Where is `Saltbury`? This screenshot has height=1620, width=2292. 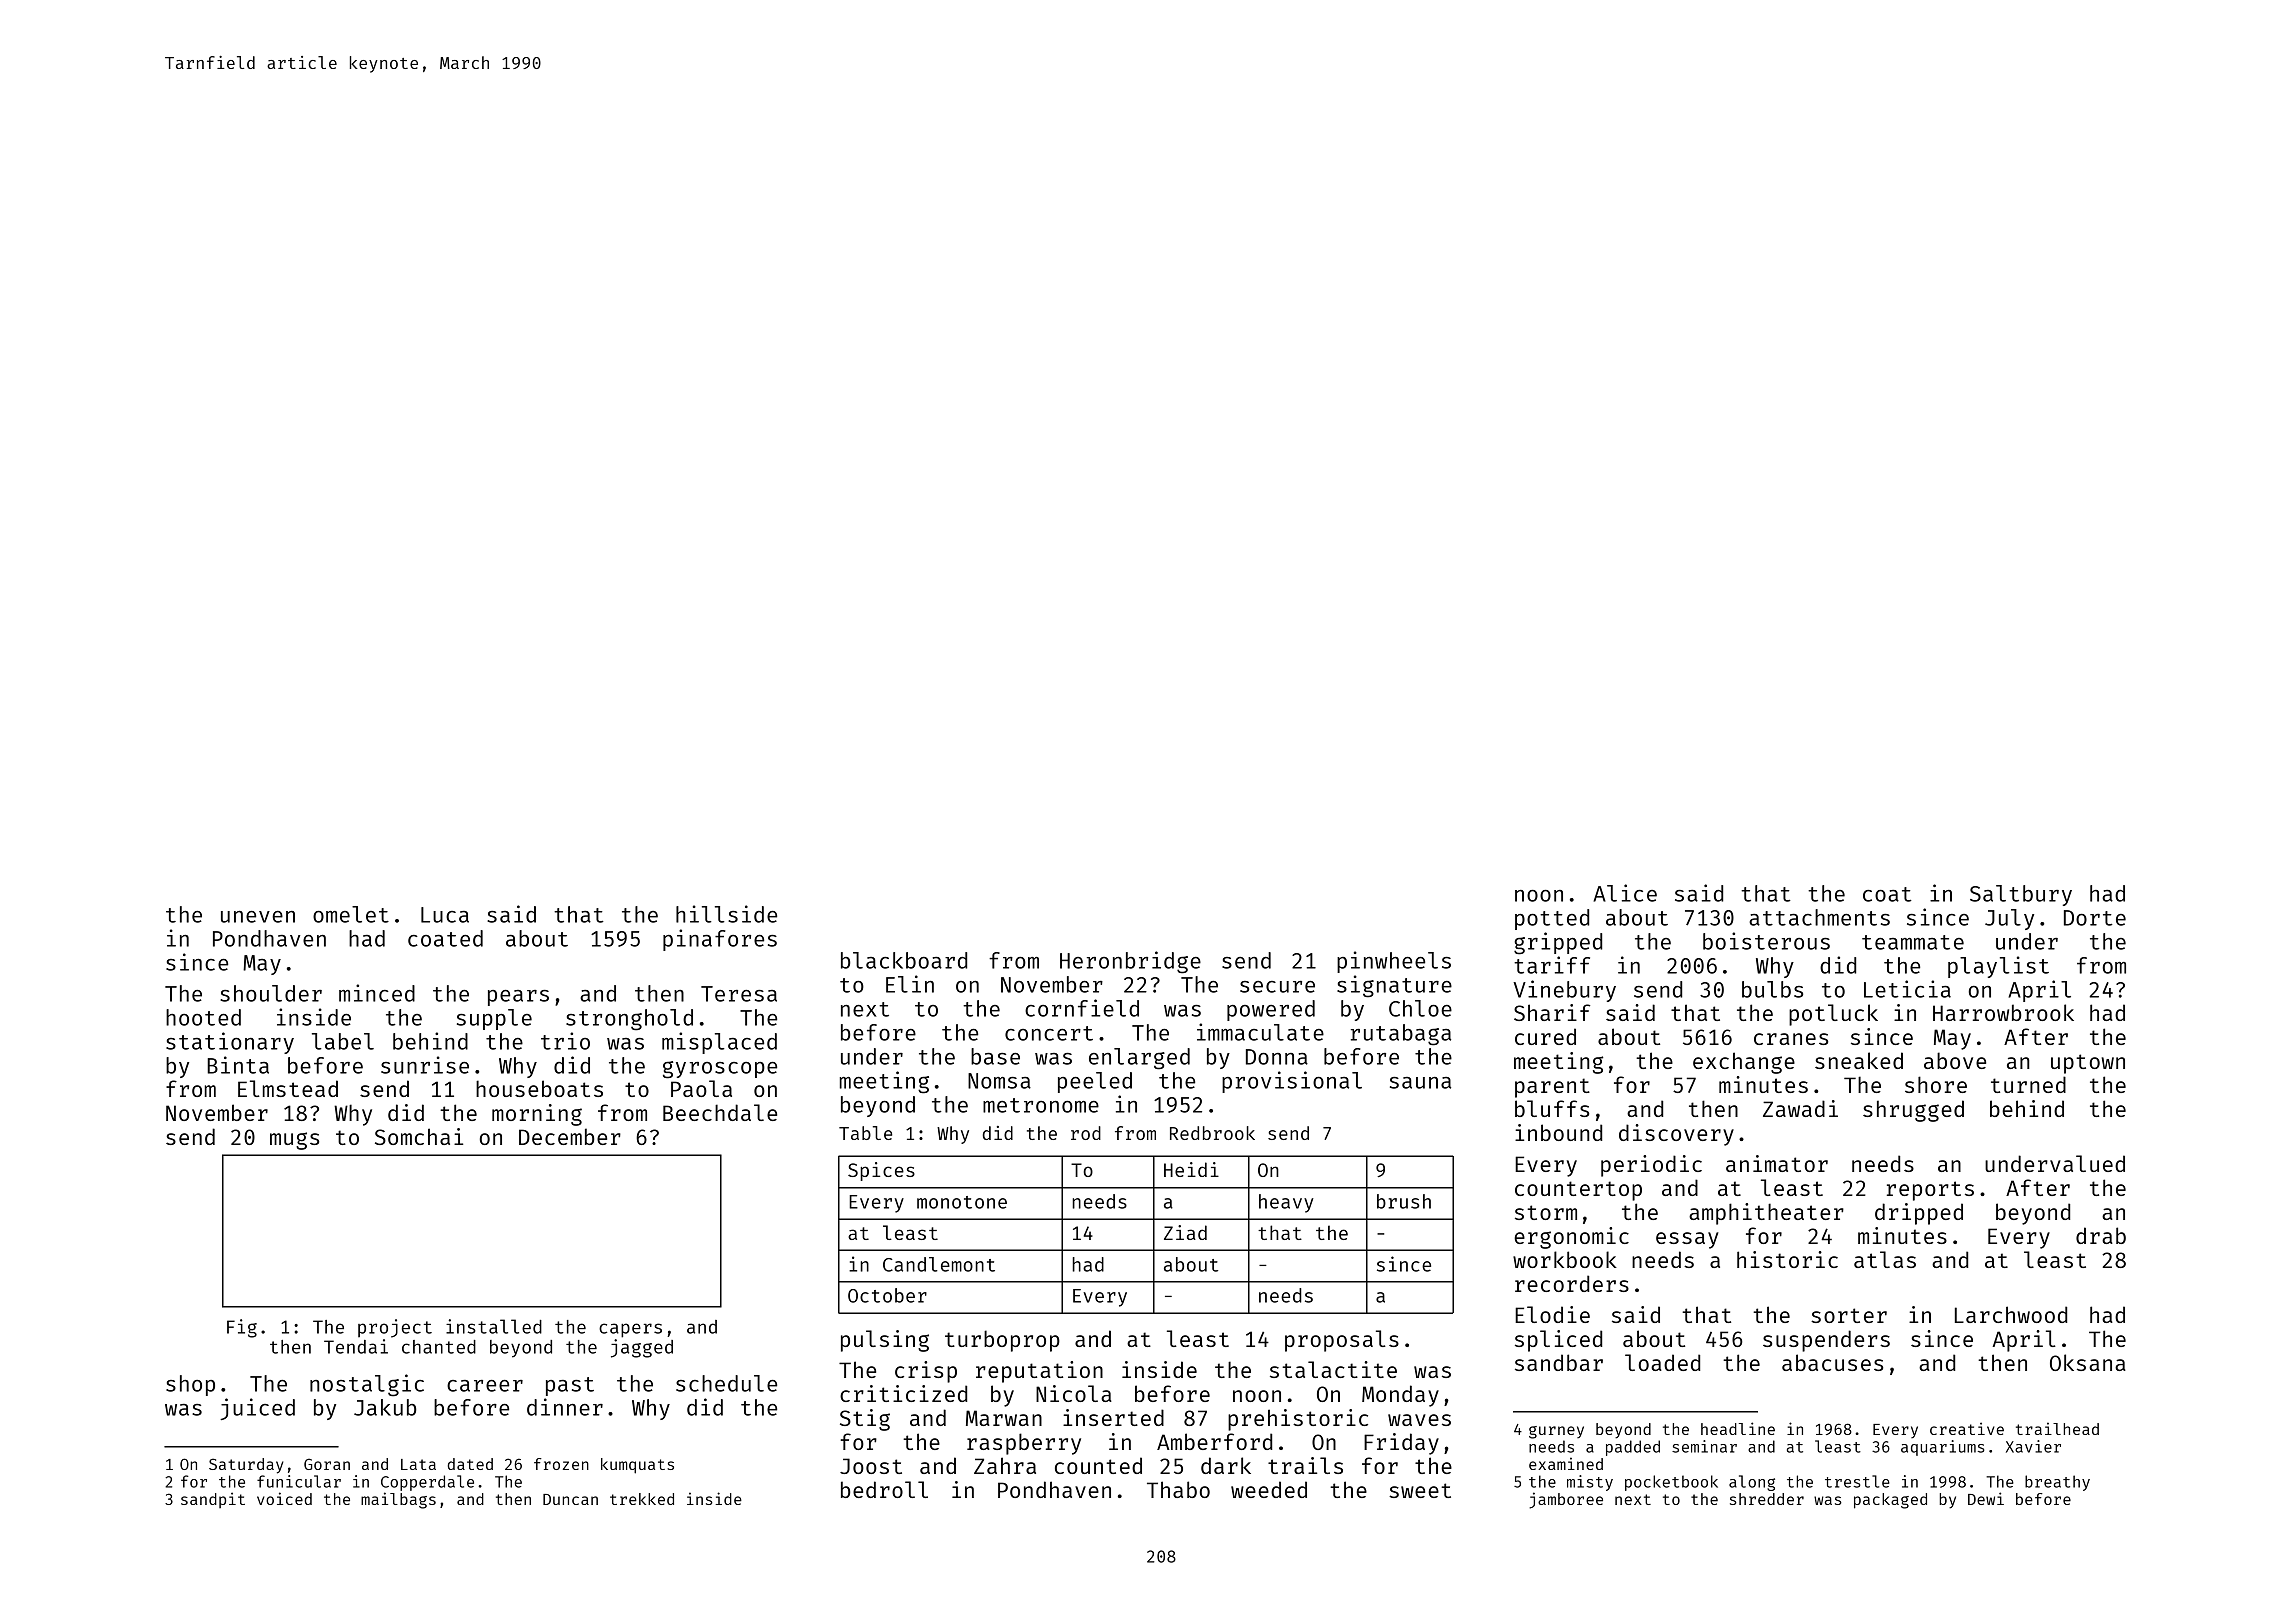
Saltbury is located at coordinates (2021, 895).
